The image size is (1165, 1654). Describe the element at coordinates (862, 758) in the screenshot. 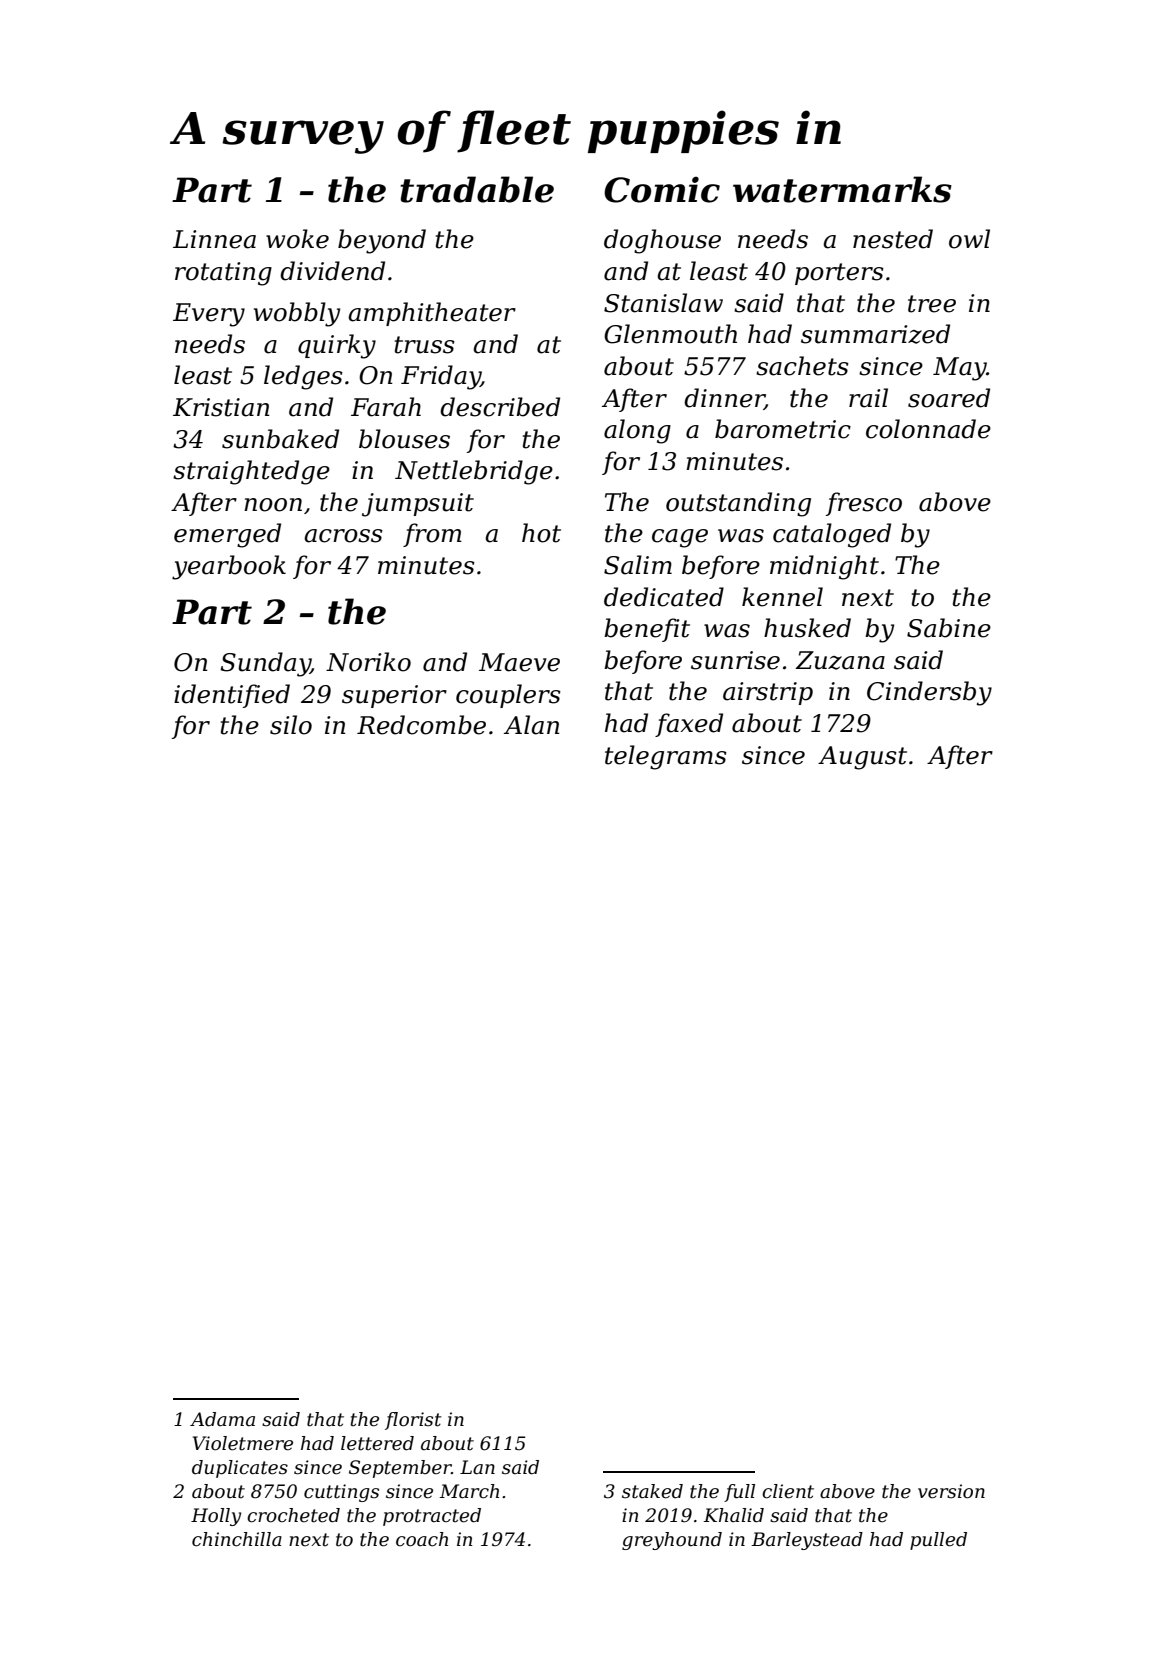

I see `August` at that location.
